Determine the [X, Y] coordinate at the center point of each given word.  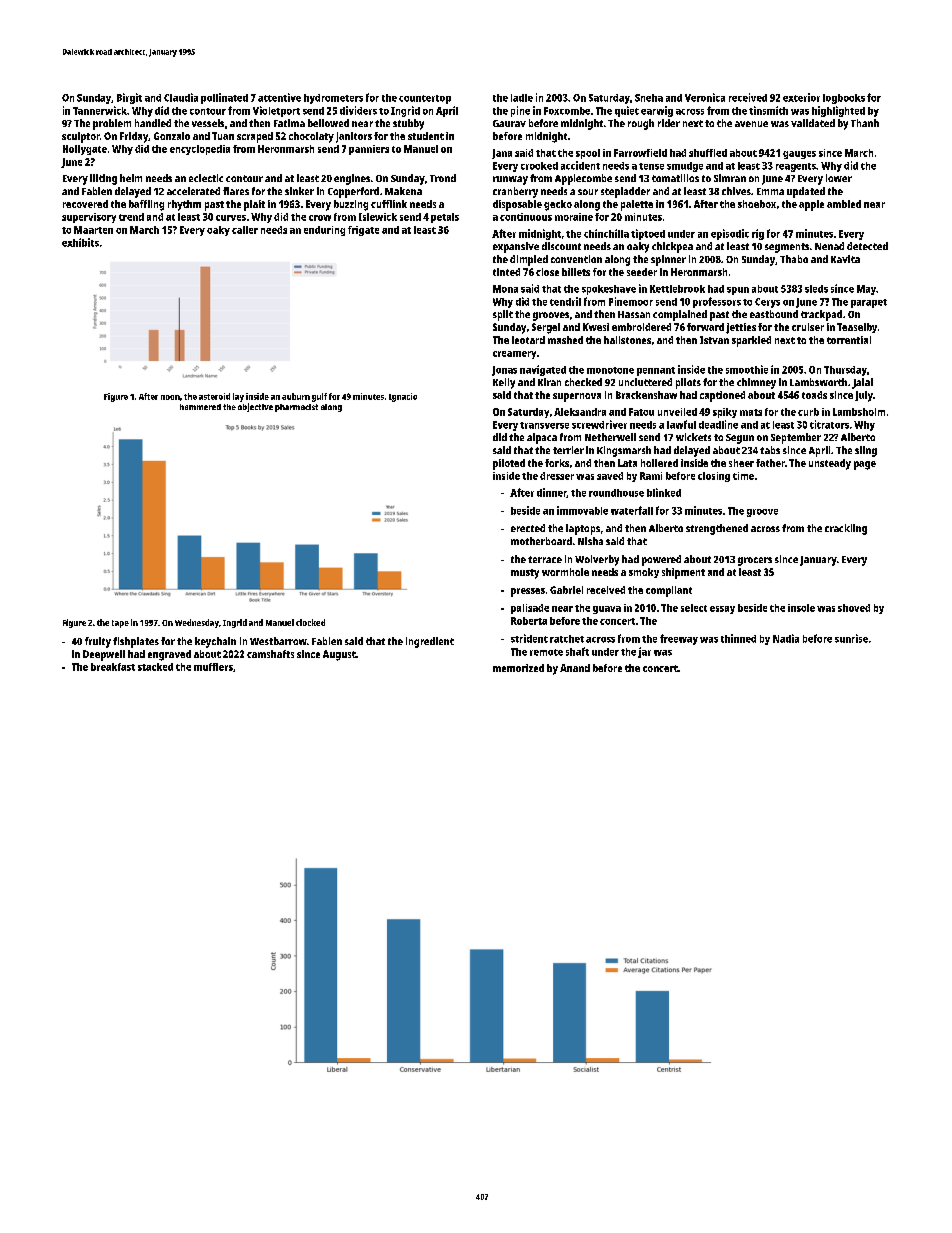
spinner [668, 260]
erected [528, 528]
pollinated [224, 98]
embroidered [641, 327]
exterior [801, 97]
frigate [363, 231]
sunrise [851, 638]
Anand [575, 668]
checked [583, 382]
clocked [310, 622]
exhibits [80, 242]
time [743, 476]
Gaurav [509, 123]
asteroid [214, 396]
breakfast [113, 667]
